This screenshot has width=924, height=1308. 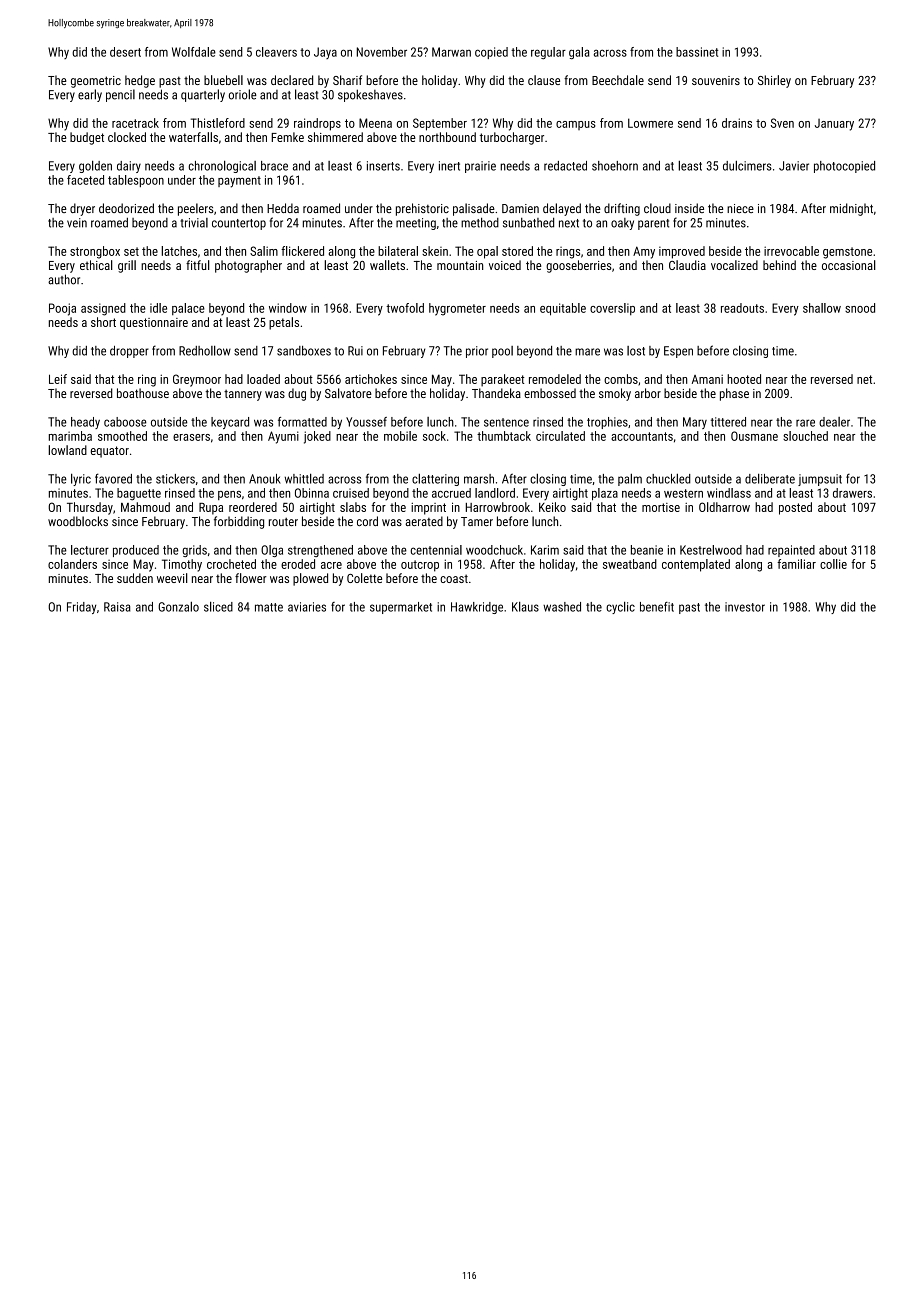 I want to click on keycard, so click(x=230, y=423).
